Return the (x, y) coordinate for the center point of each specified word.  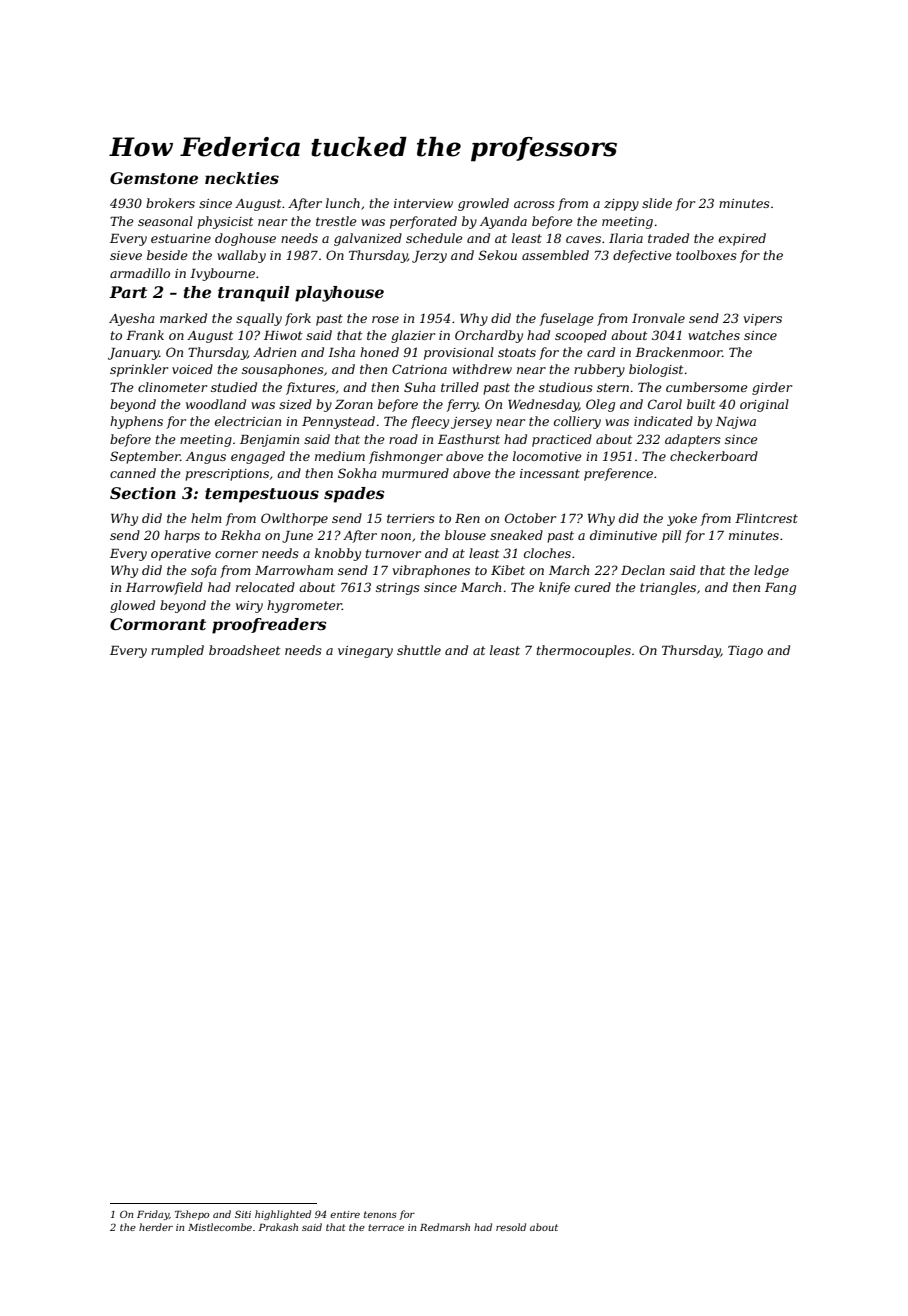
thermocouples (584, 651)
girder (772, 388)
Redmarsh (445, 1227)
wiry (249, 607)
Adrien (274, 352)
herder (156, 1227)
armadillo (140, 273)
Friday (153, 1215)
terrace (386, 1227)
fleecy (430, 422)
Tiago (745, 652)
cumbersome (706, 387)
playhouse (339, 294)
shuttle (419, 650)
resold (511, 1227)
